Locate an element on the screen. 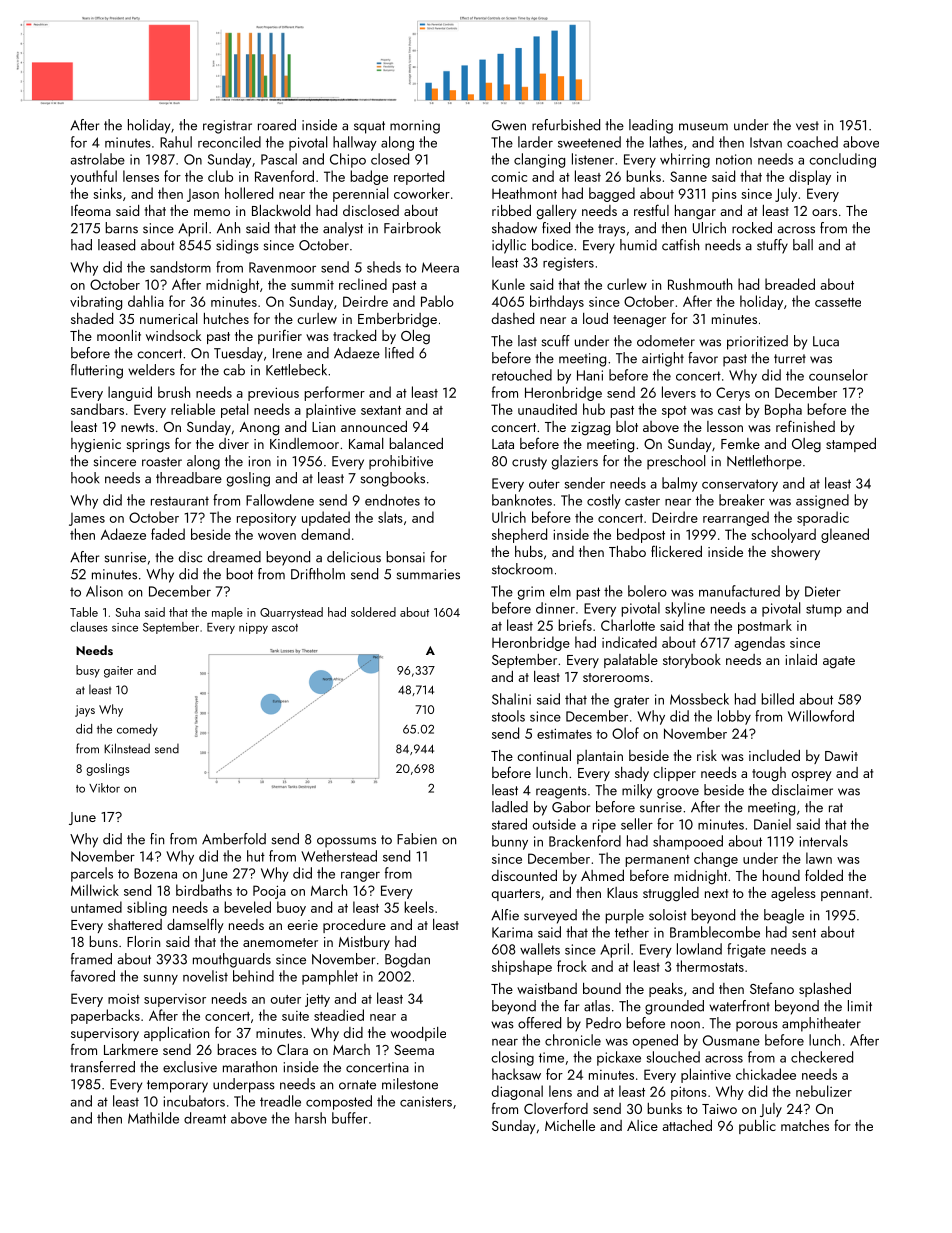 Image resolution: width=952 pixels, height=1233 pixels. Femke is located at coordinates (740, 443).
